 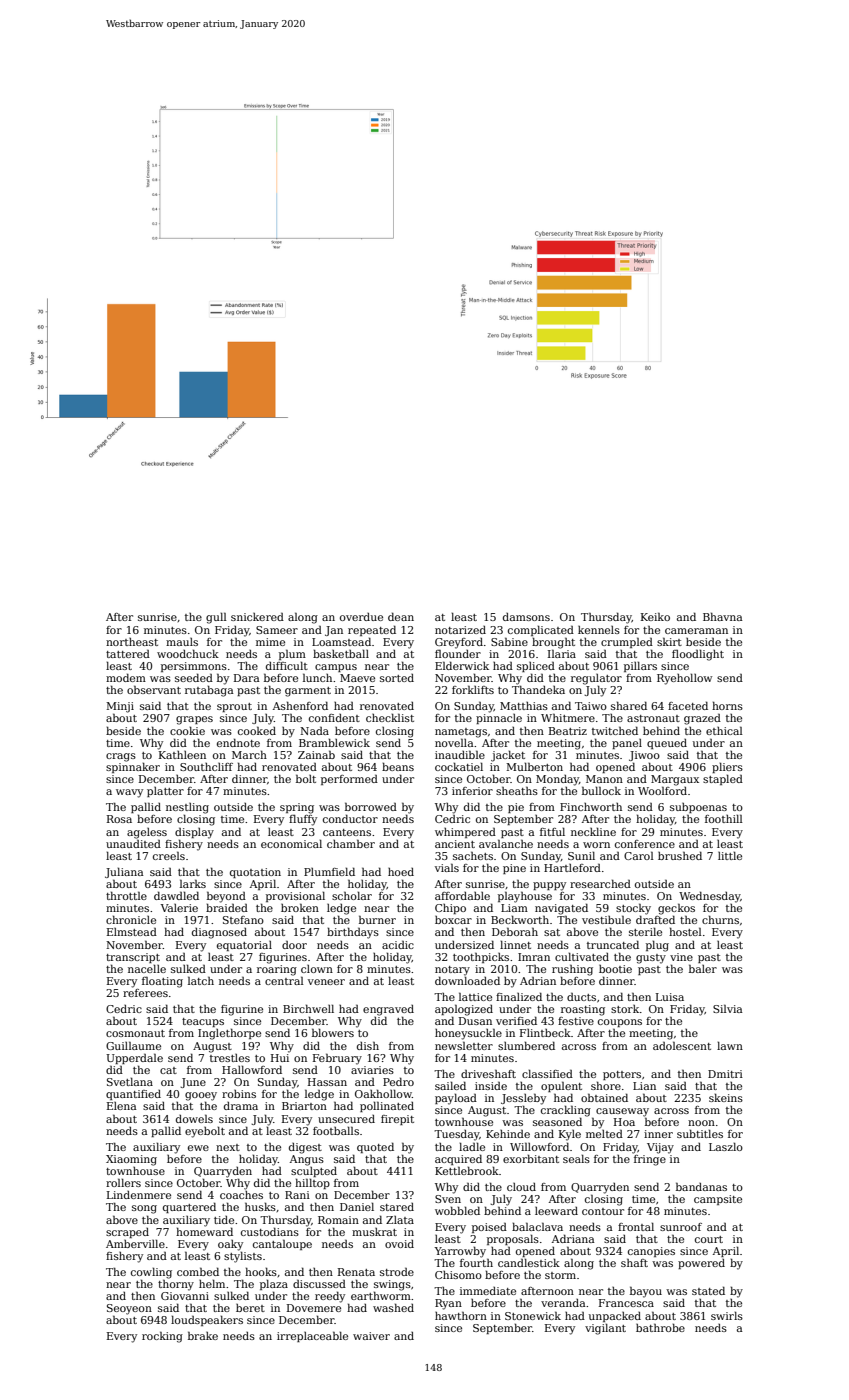 I want to click on Southcliff, so click(x=206, y=767).
